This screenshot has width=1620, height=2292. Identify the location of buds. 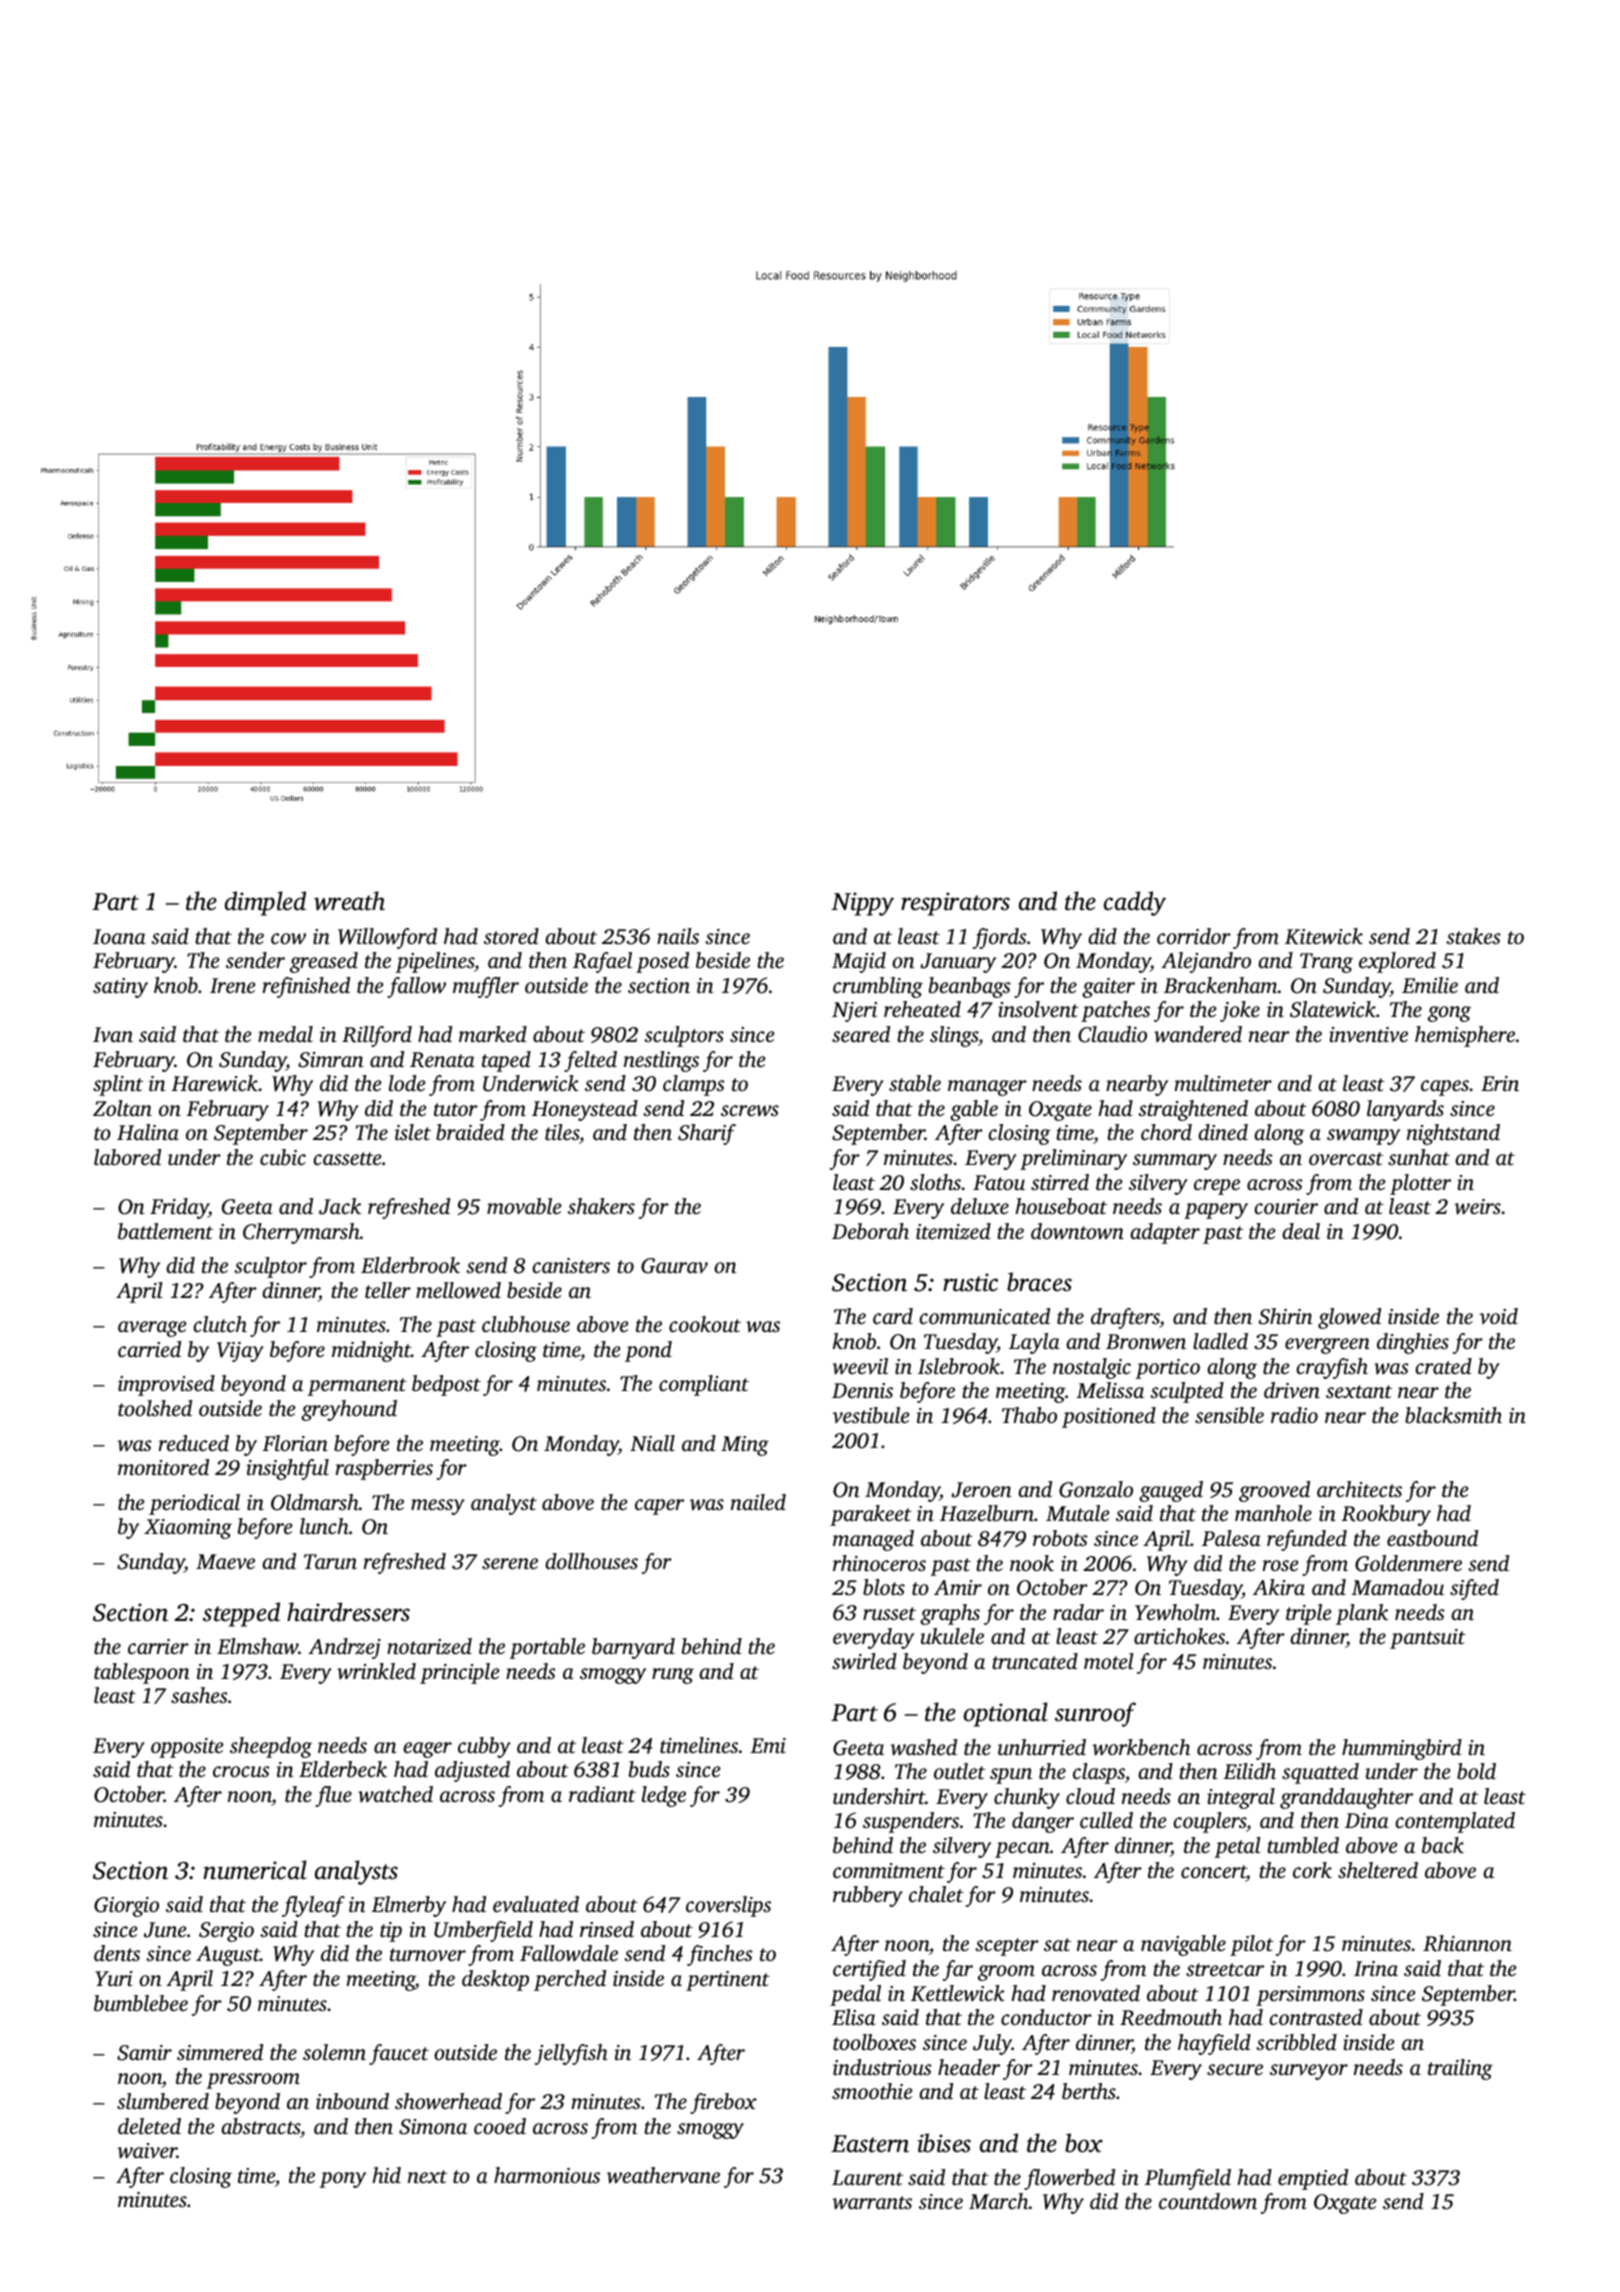
(649, 1769).
